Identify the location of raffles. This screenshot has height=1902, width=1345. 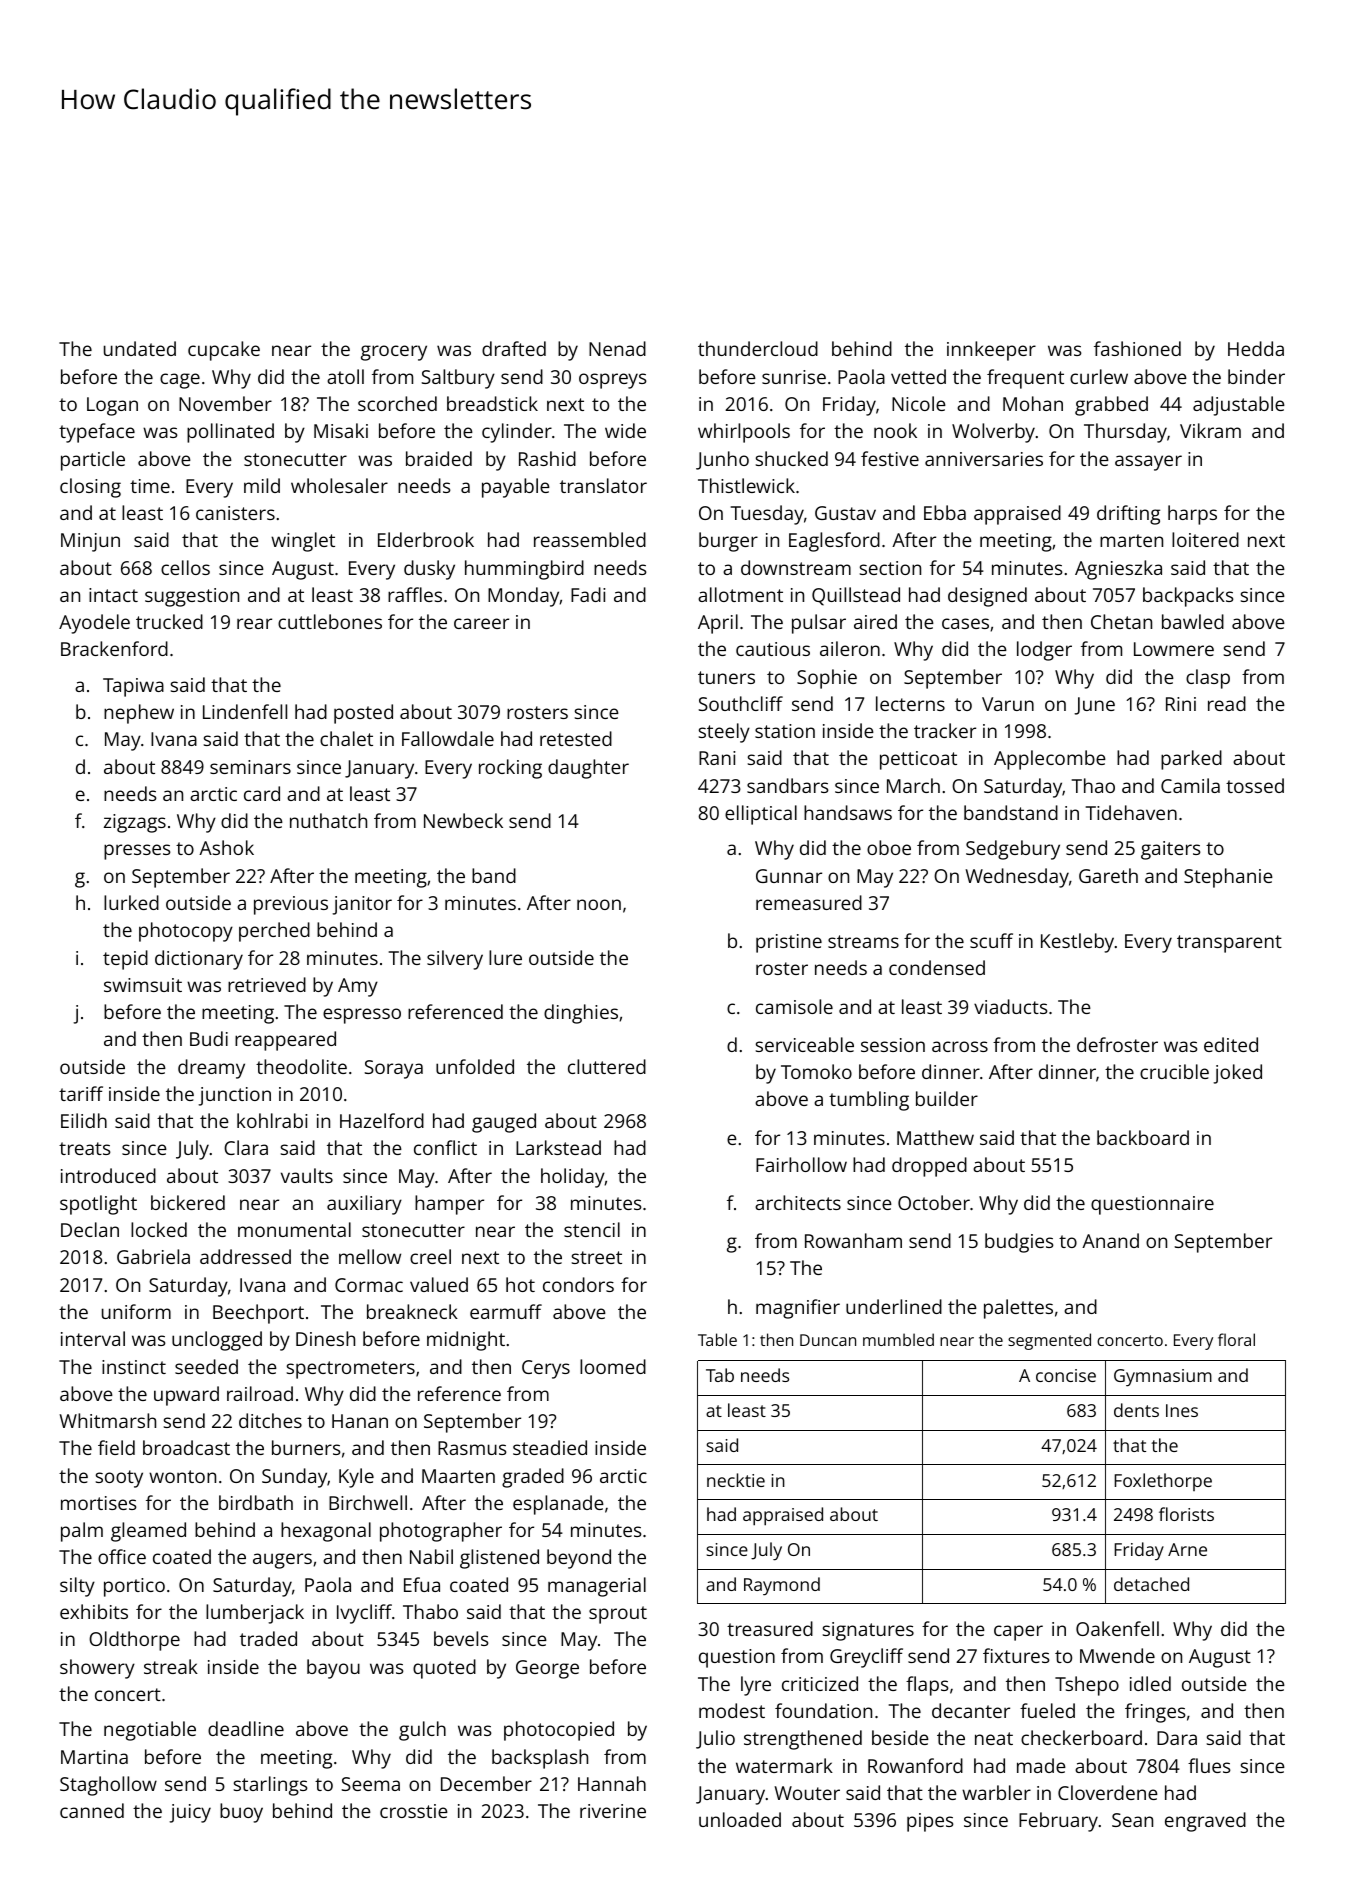
(415, 594).
